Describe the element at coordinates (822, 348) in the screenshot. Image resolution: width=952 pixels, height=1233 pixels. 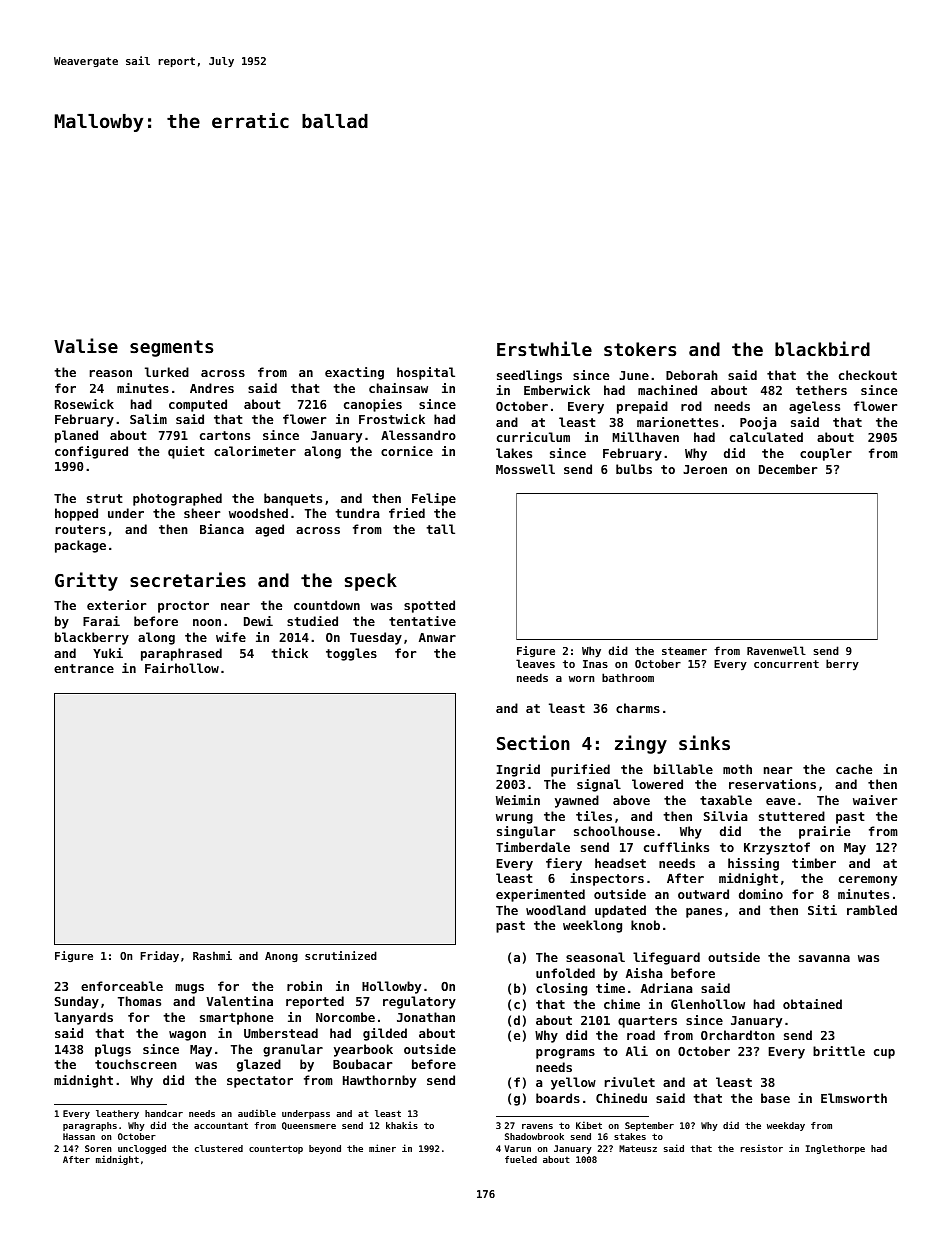
I see `blackbird` at that location.
